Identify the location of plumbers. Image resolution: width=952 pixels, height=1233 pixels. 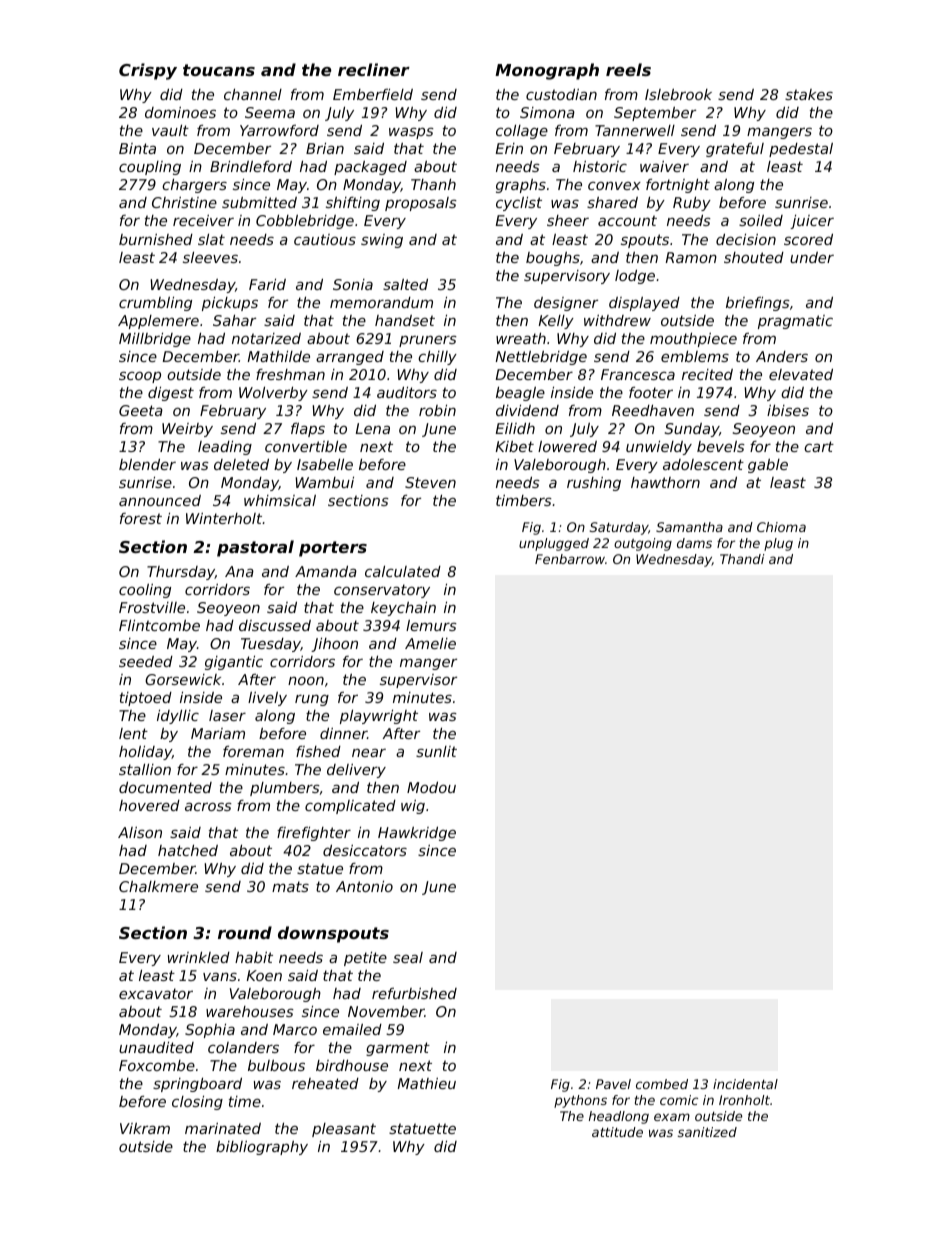
(285, 789).
